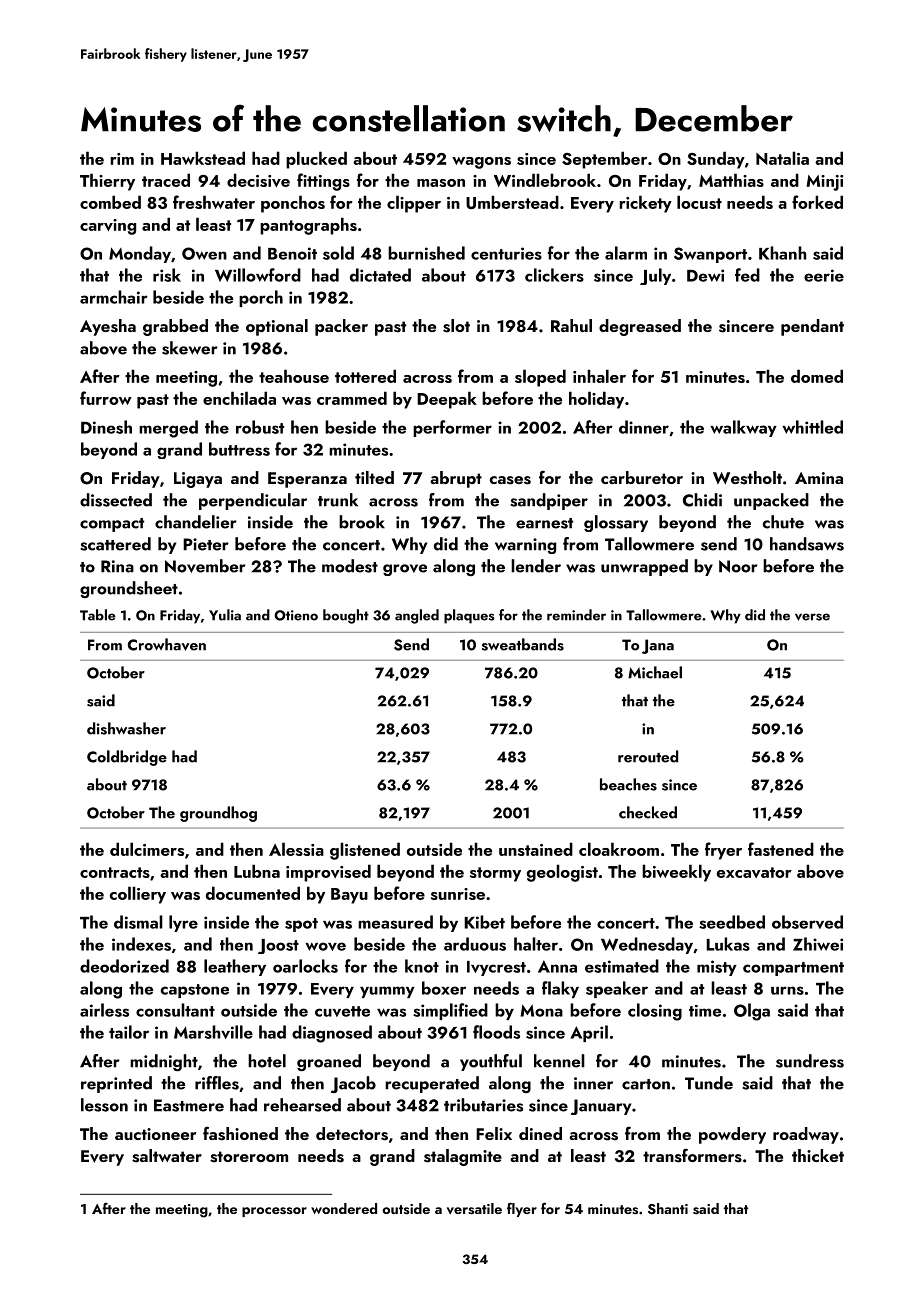 This page has width=924, height=1314. Describe the element at coordinates (155, 1134) in the page. I see `auctioneer` at that location.
